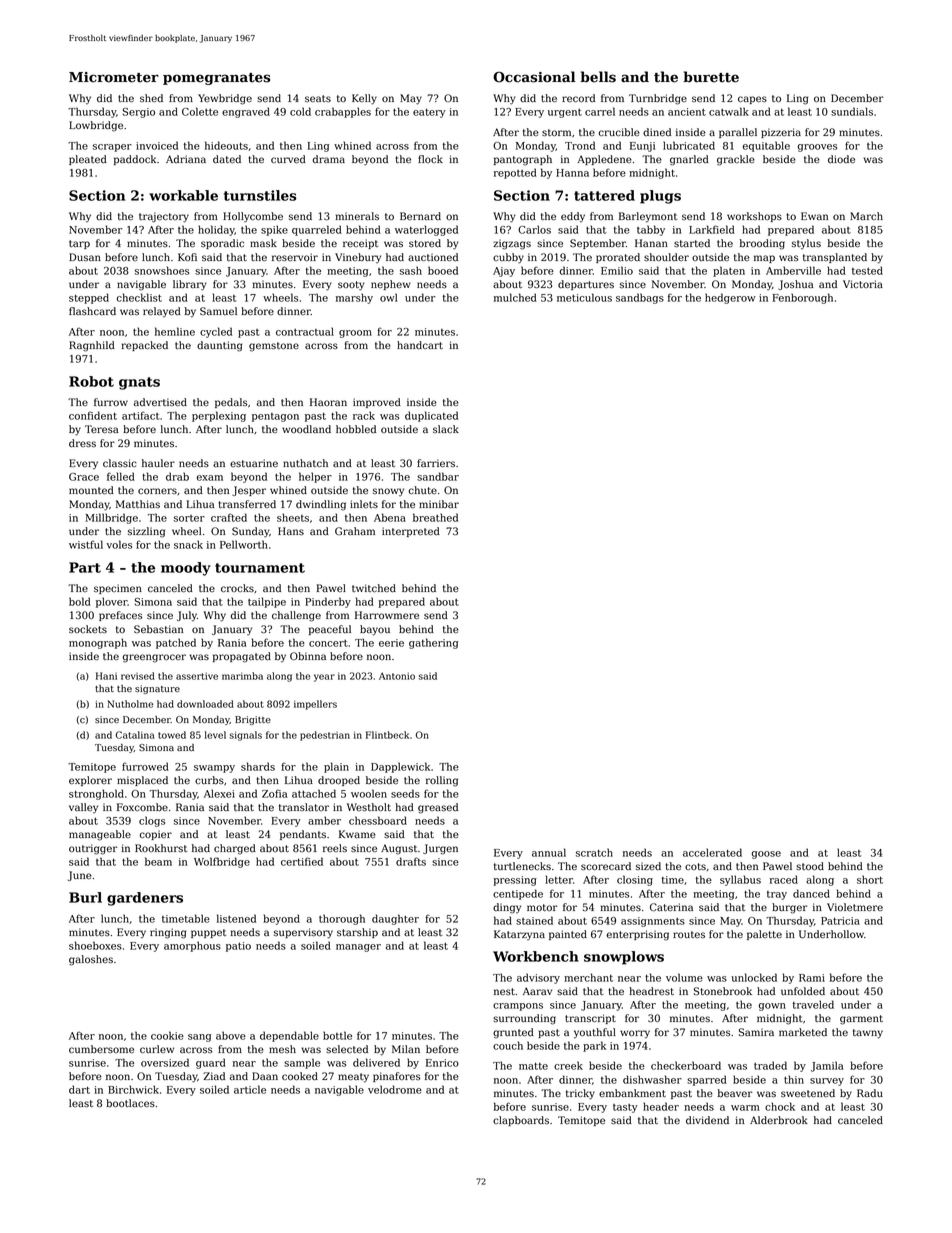  Describe the element at coordinates (707, 1120) in the document. I see `dividend` at that location.
